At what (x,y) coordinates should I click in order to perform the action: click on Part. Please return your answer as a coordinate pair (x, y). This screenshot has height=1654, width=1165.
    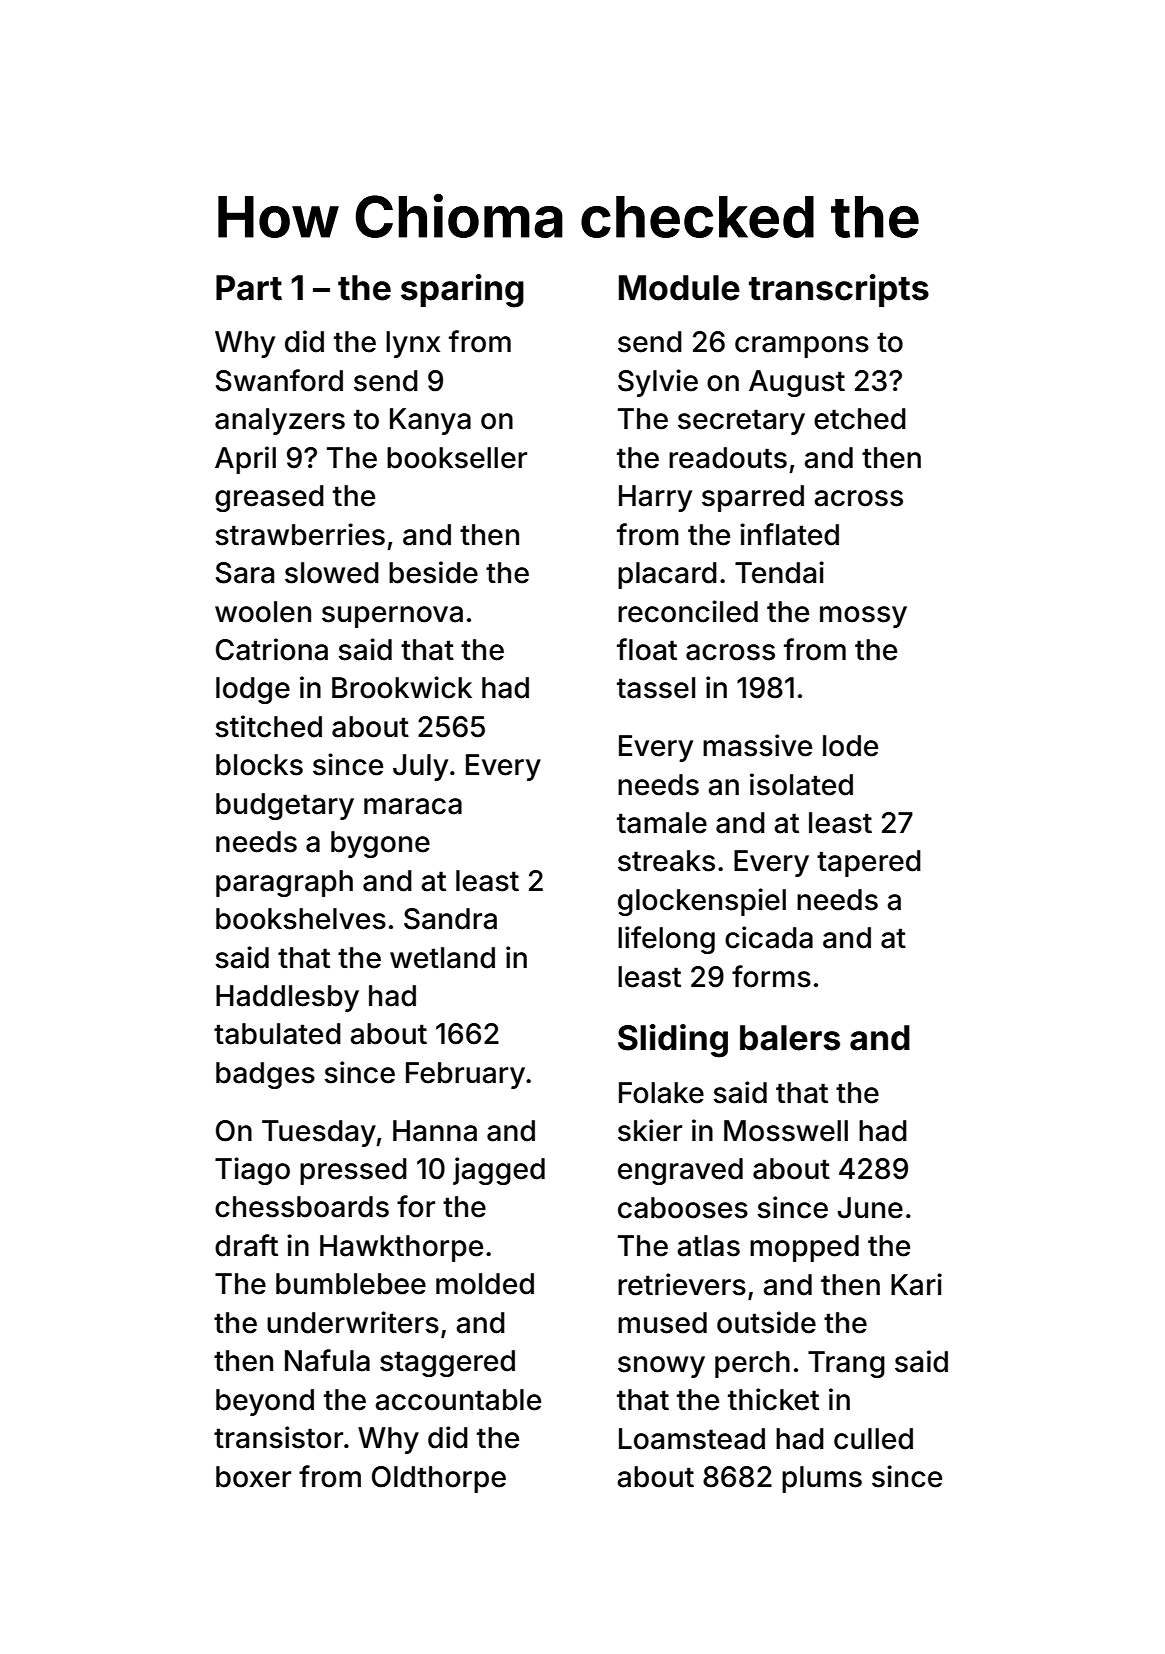
    Looking at the image, I should click on (249, 288).
